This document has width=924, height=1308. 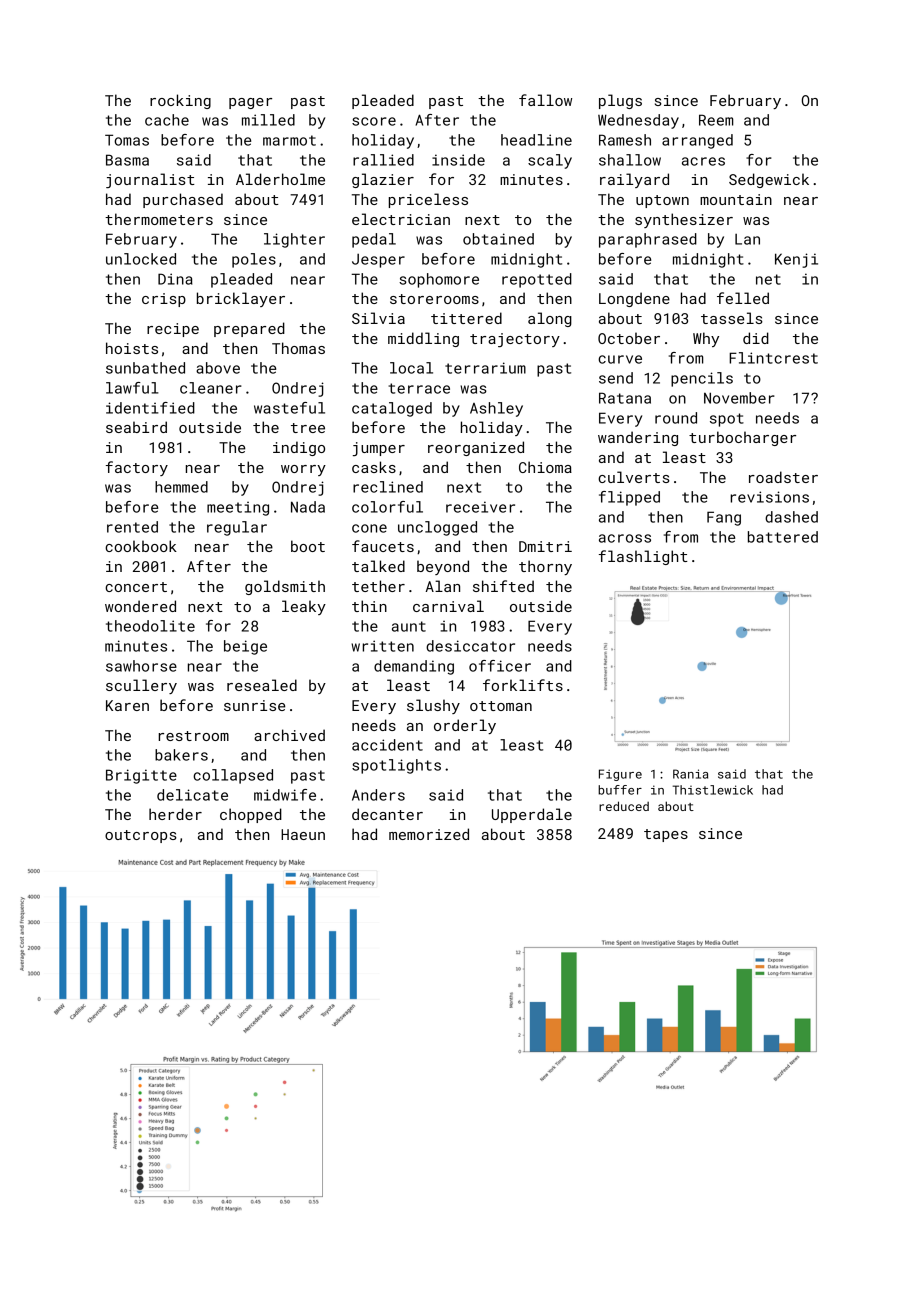 What do you see at coordinates (387, 814) in the document?
I see `decanter` at bounding box center [387, 814].
